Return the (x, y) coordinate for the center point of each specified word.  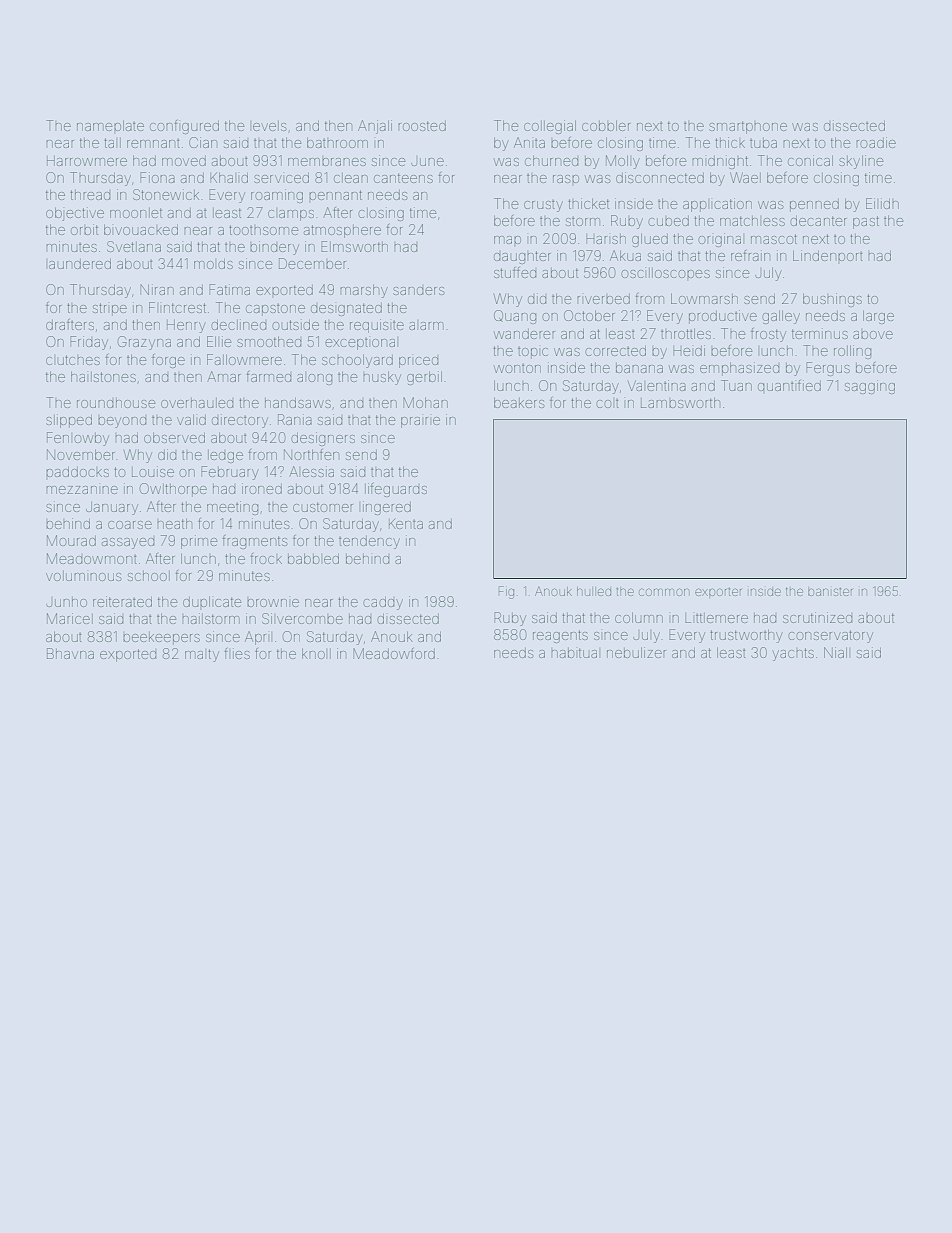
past (866, 222)
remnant (153, 143)
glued (650, 240)
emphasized (739, 369)
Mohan (425, 402)
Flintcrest (177, 307)
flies (237, 653)
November (81, 454)
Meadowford (394, 653)
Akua (625, 255)
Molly (623, 162)
